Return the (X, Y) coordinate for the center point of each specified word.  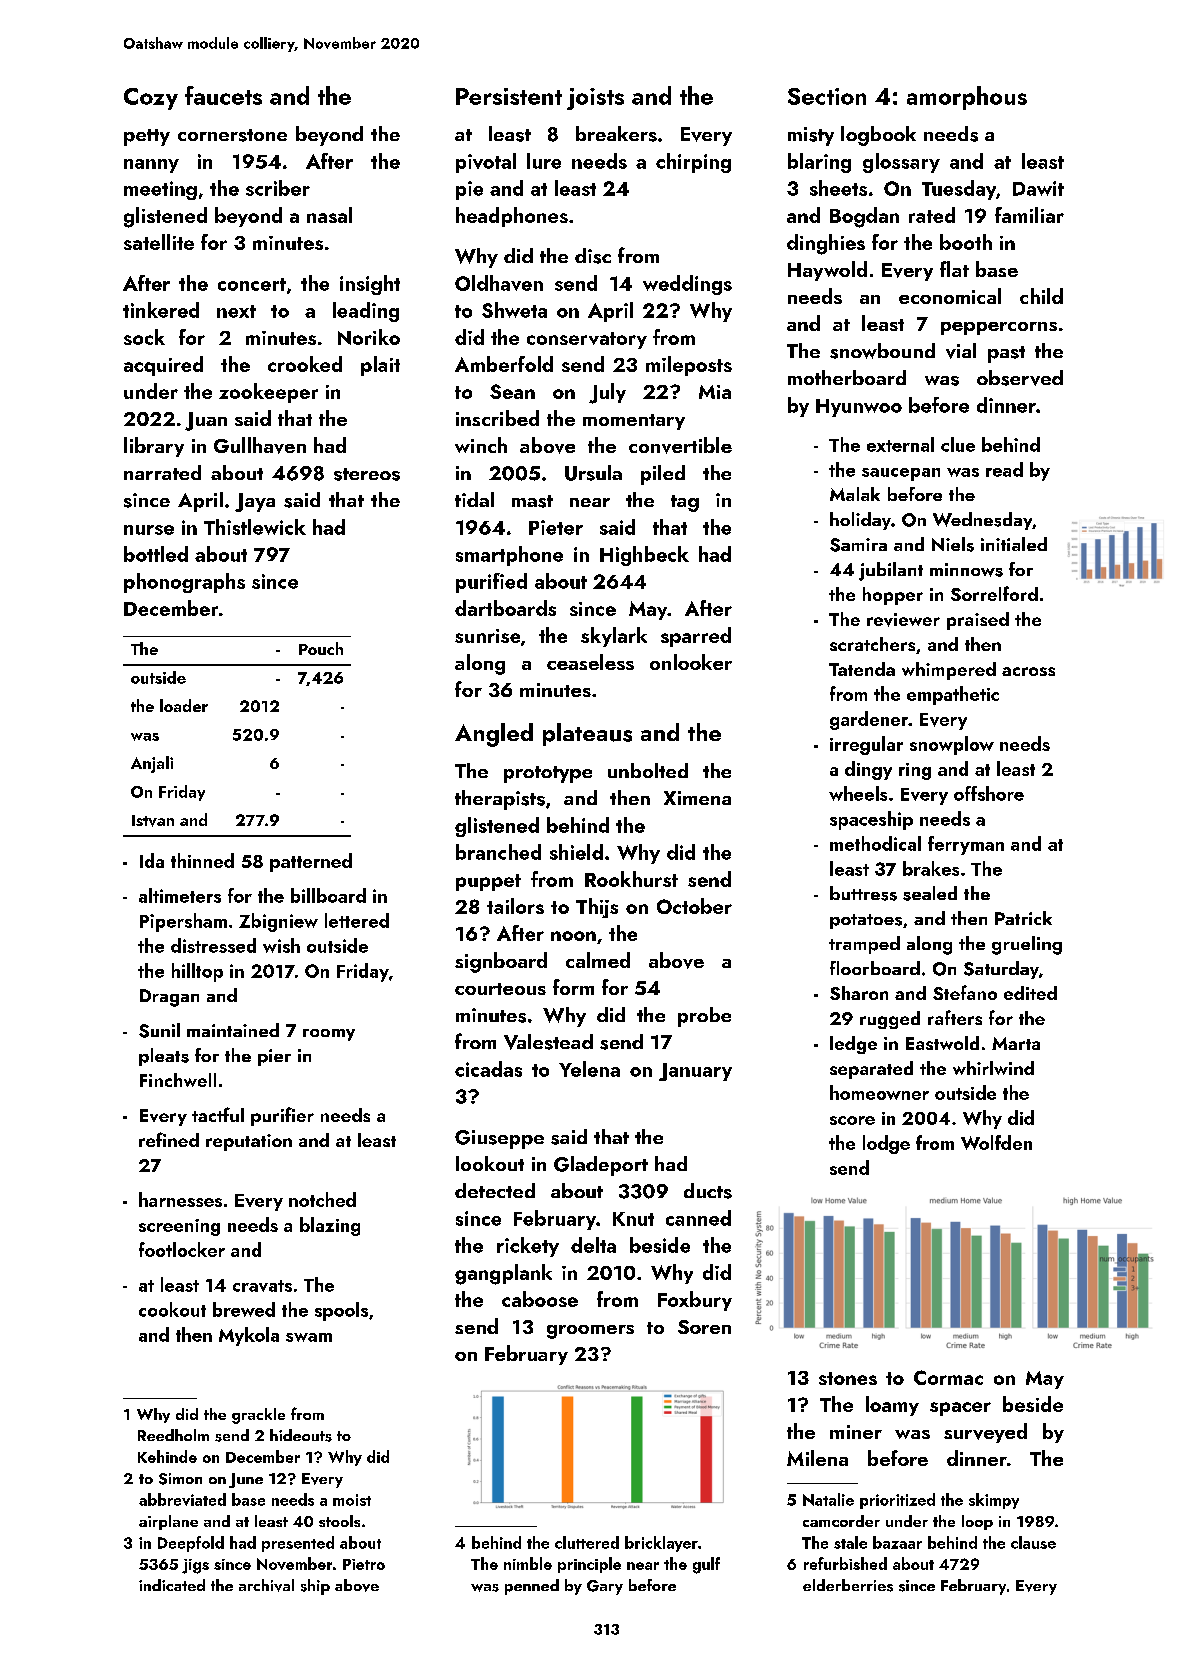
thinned (202, 860)
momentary (634, 422)
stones (848, 1378)
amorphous (967, 98)
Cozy (151, 99)
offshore (989, 793)
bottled (156, 554)
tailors (515, 906)
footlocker (182, 1249)
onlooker (691, 662)
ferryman (966, 845)
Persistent (509, 96)
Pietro (364, 1564)
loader (184, 705)
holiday (860, 521)
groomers (590, 1332)
